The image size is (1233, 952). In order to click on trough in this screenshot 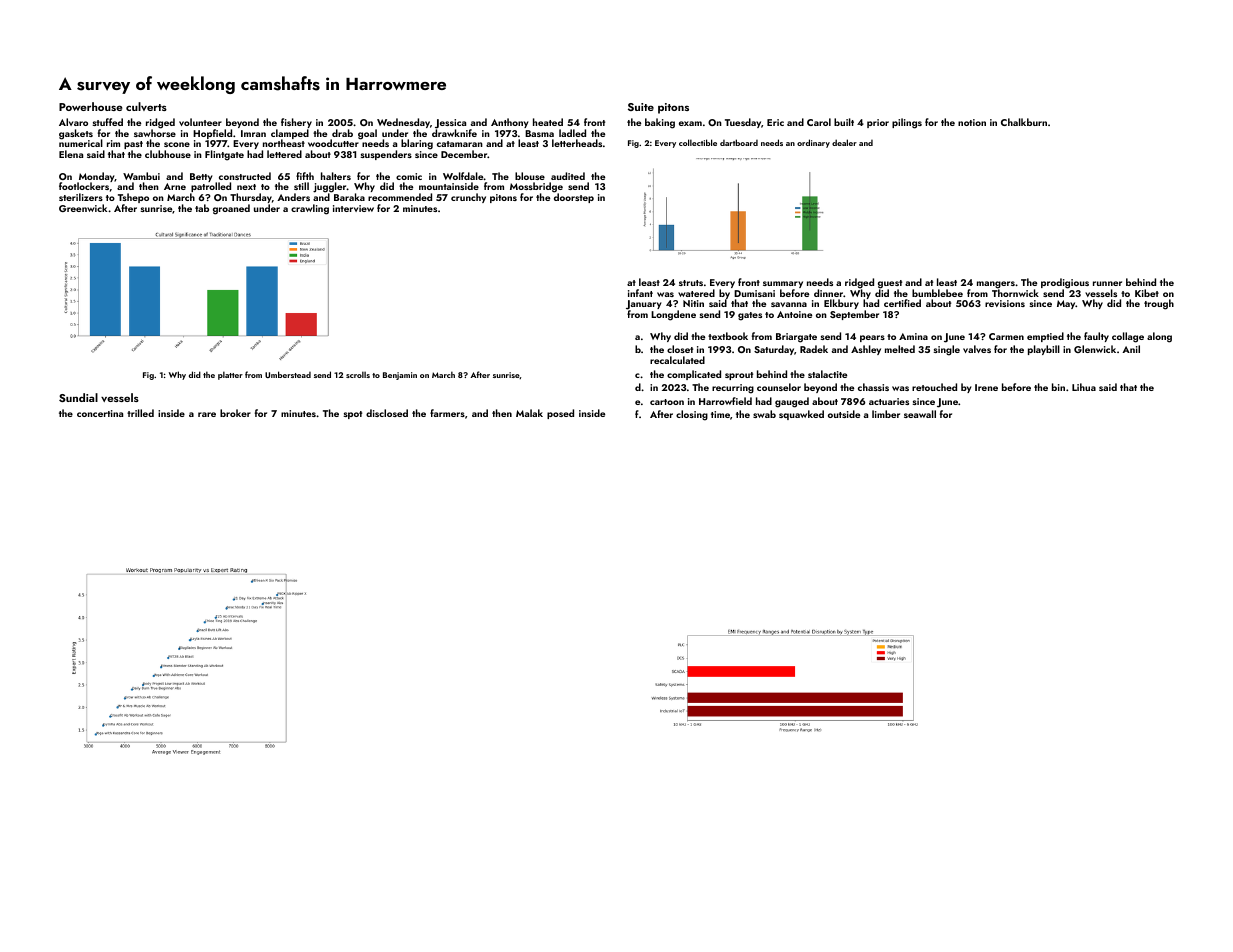, I will do `click(1159, 304)`.
